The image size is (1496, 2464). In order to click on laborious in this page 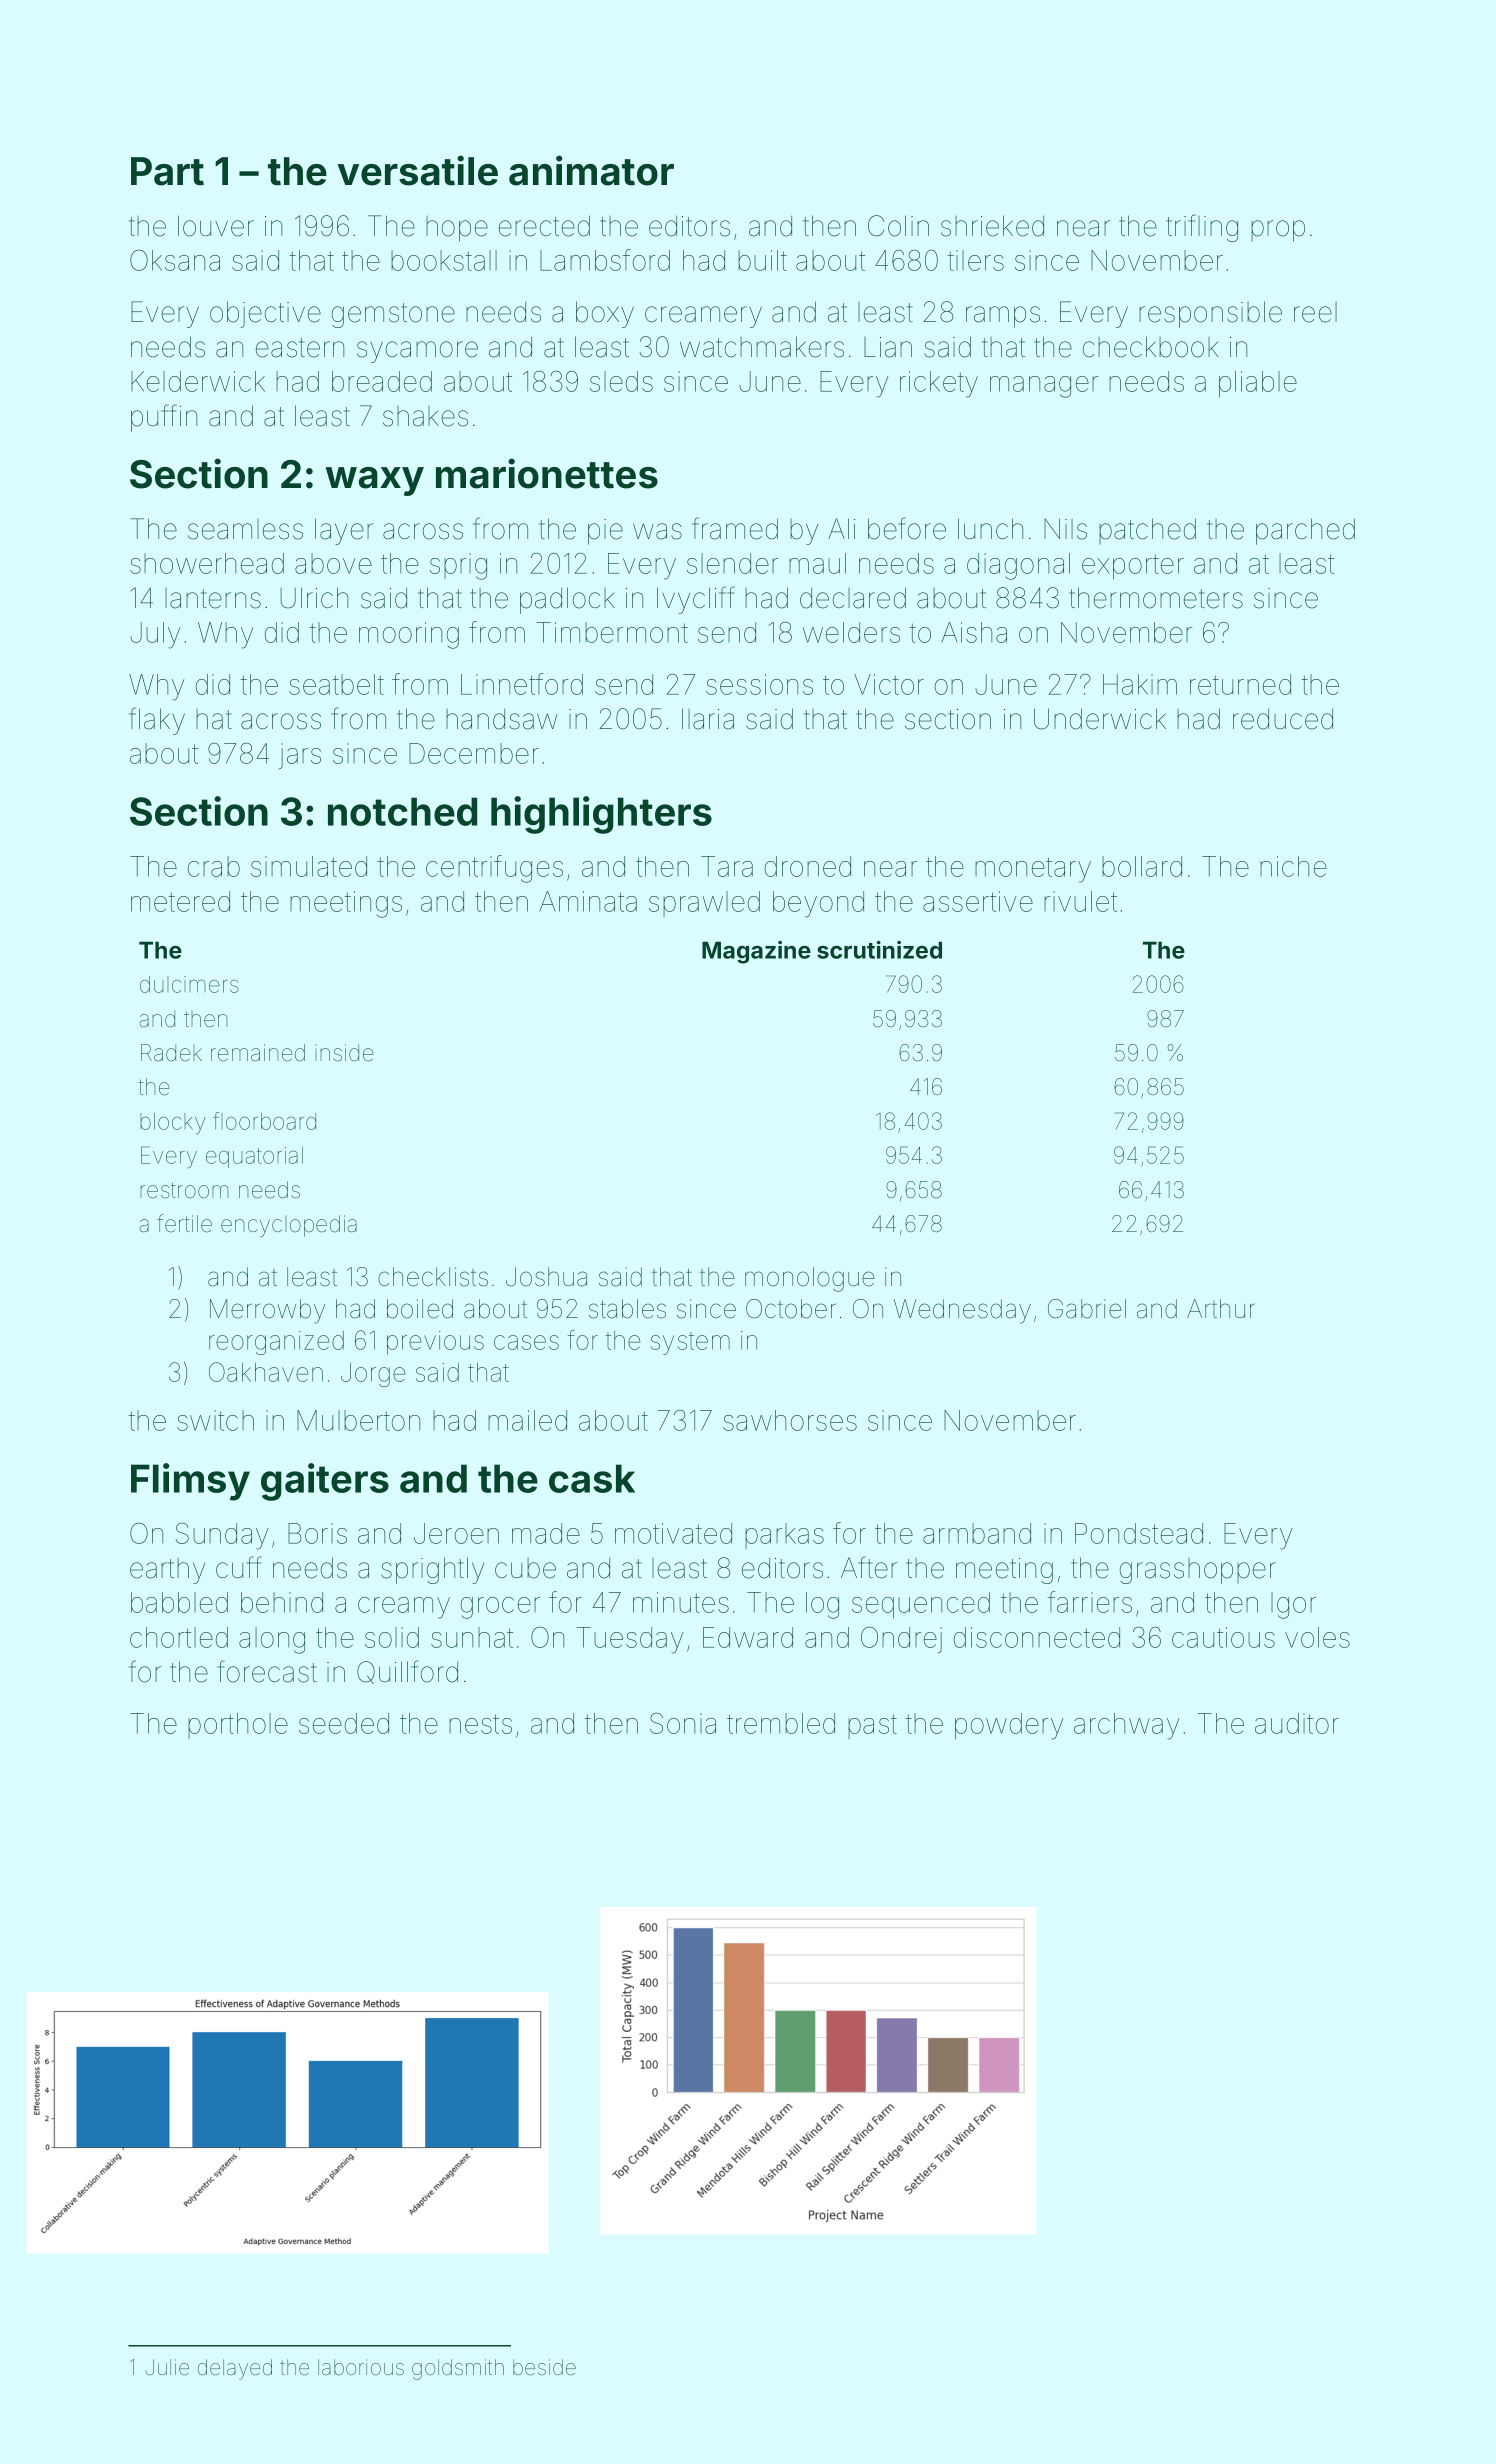, I will do `click(361, 2367)`.
